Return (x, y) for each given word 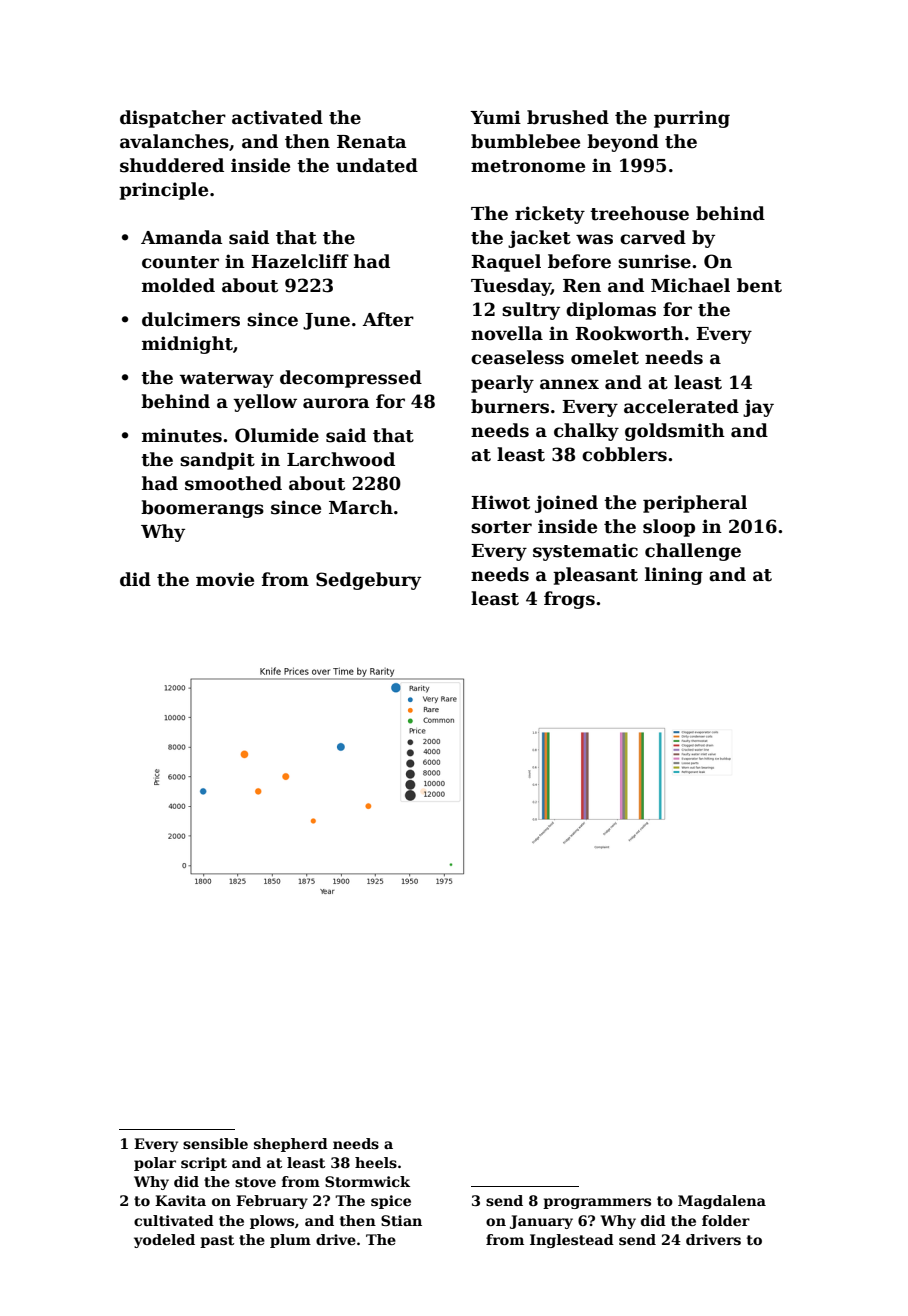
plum (290, 1241)
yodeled (164, 1241)
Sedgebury (368, 581)
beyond (623, 143)
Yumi (495, 117)
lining (674, 576)
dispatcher (173, 119)
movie (225, 579)
